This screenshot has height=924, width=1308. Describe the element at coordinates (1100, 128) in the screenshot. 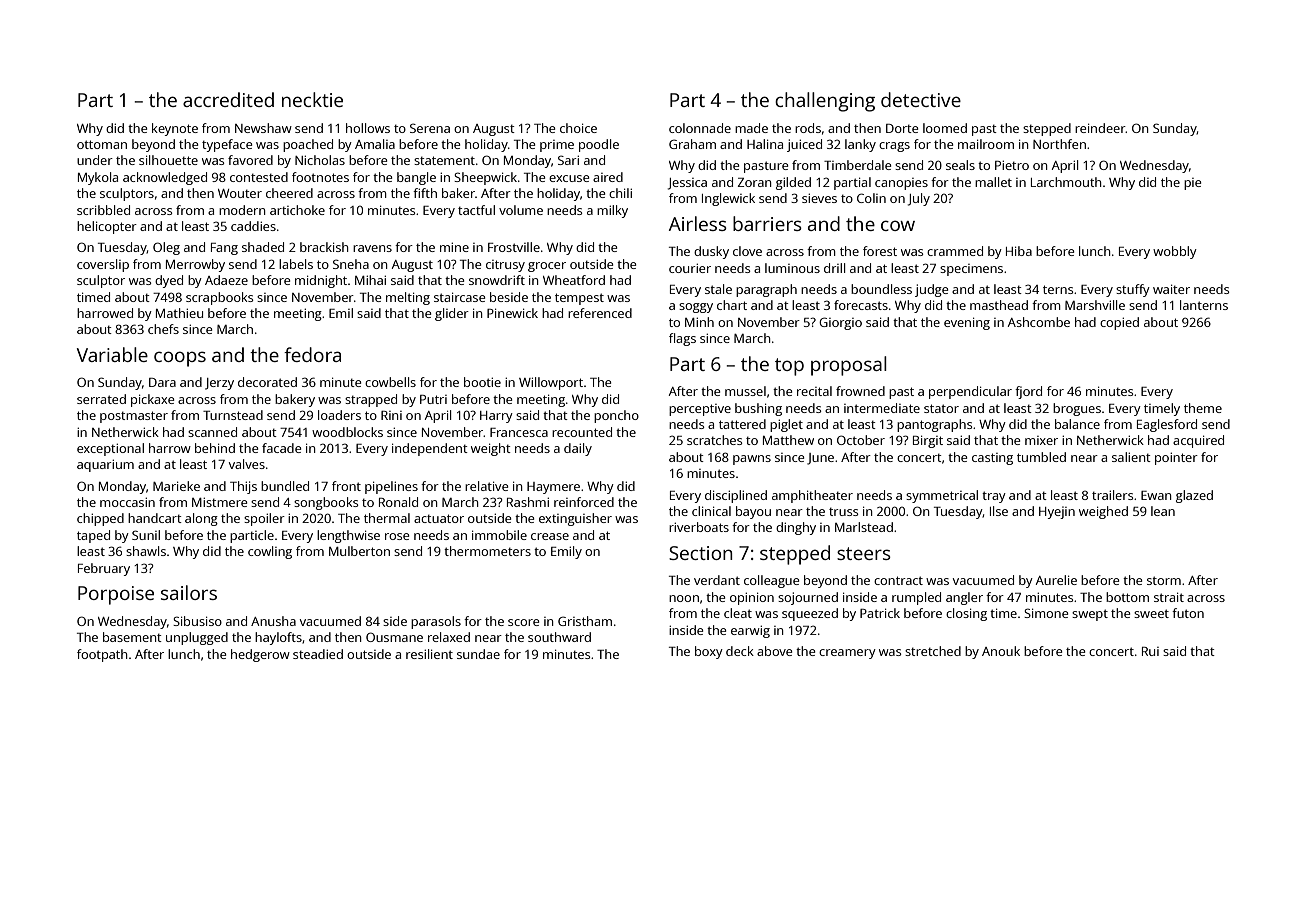

I see `reindeer` at that location.
